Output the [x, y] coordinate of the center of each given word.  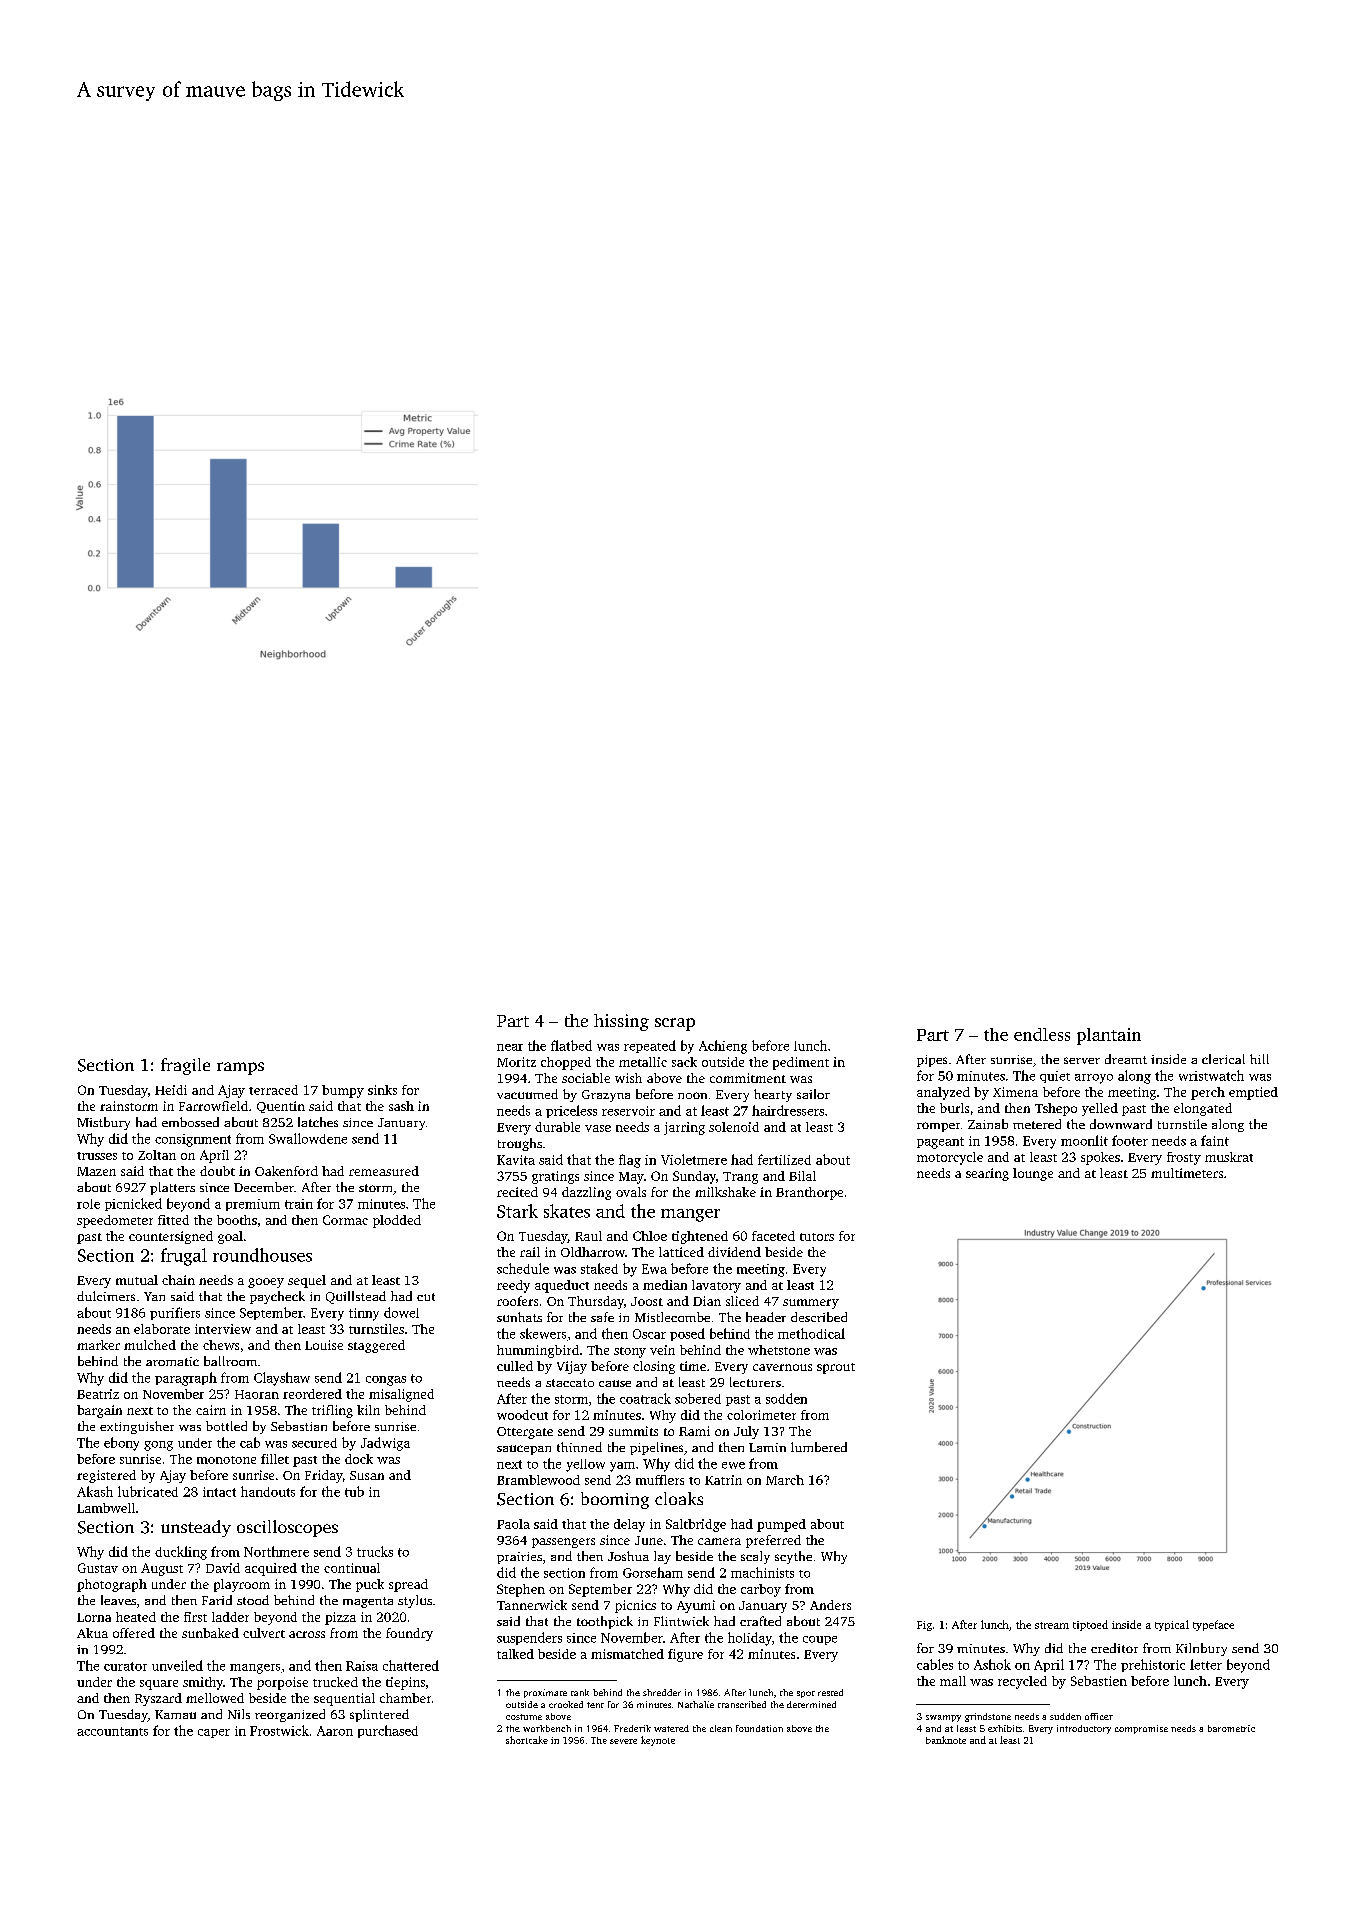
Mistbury [103, 1123]
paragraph [186, 1379]
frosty [1184, 1158]
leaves [118, 1600]
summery [811, 1304]
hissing [621, 1022]
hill [1259, 1059]
